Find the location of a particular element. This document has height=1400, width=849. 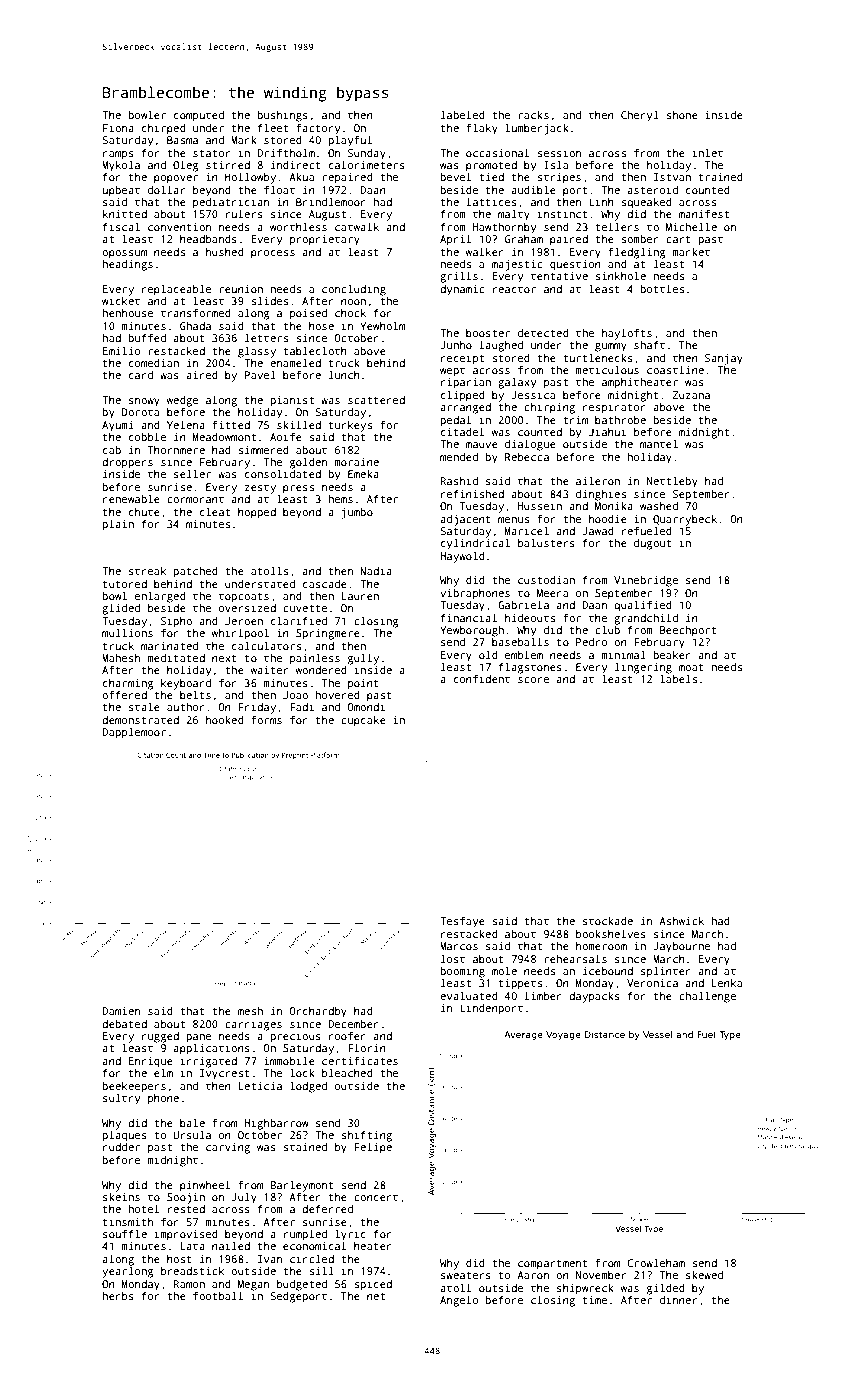

baseballs is located at coordinates (520, 641).
